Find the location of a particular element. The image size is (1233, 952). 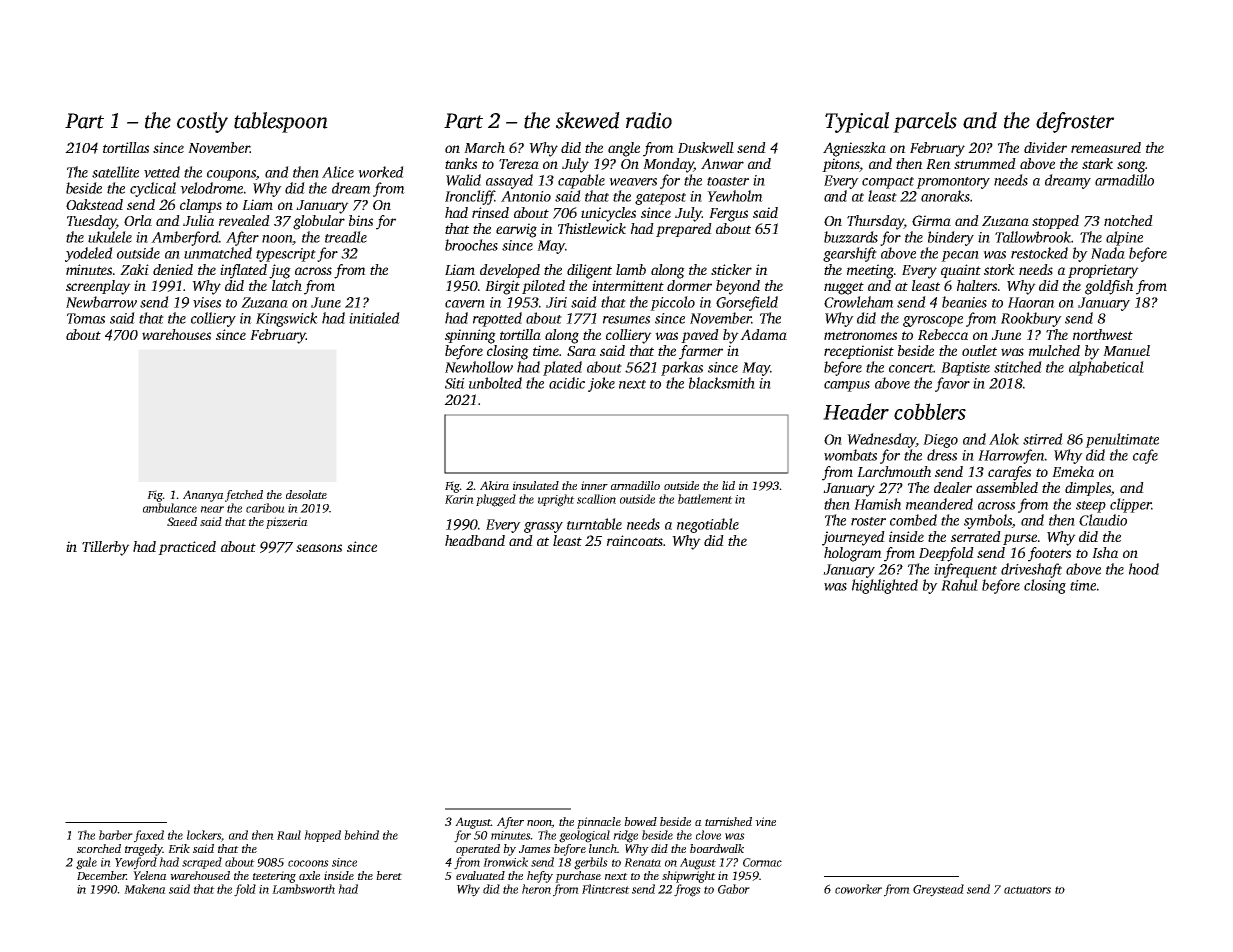

beanies is located at coordinates (964, 302).
